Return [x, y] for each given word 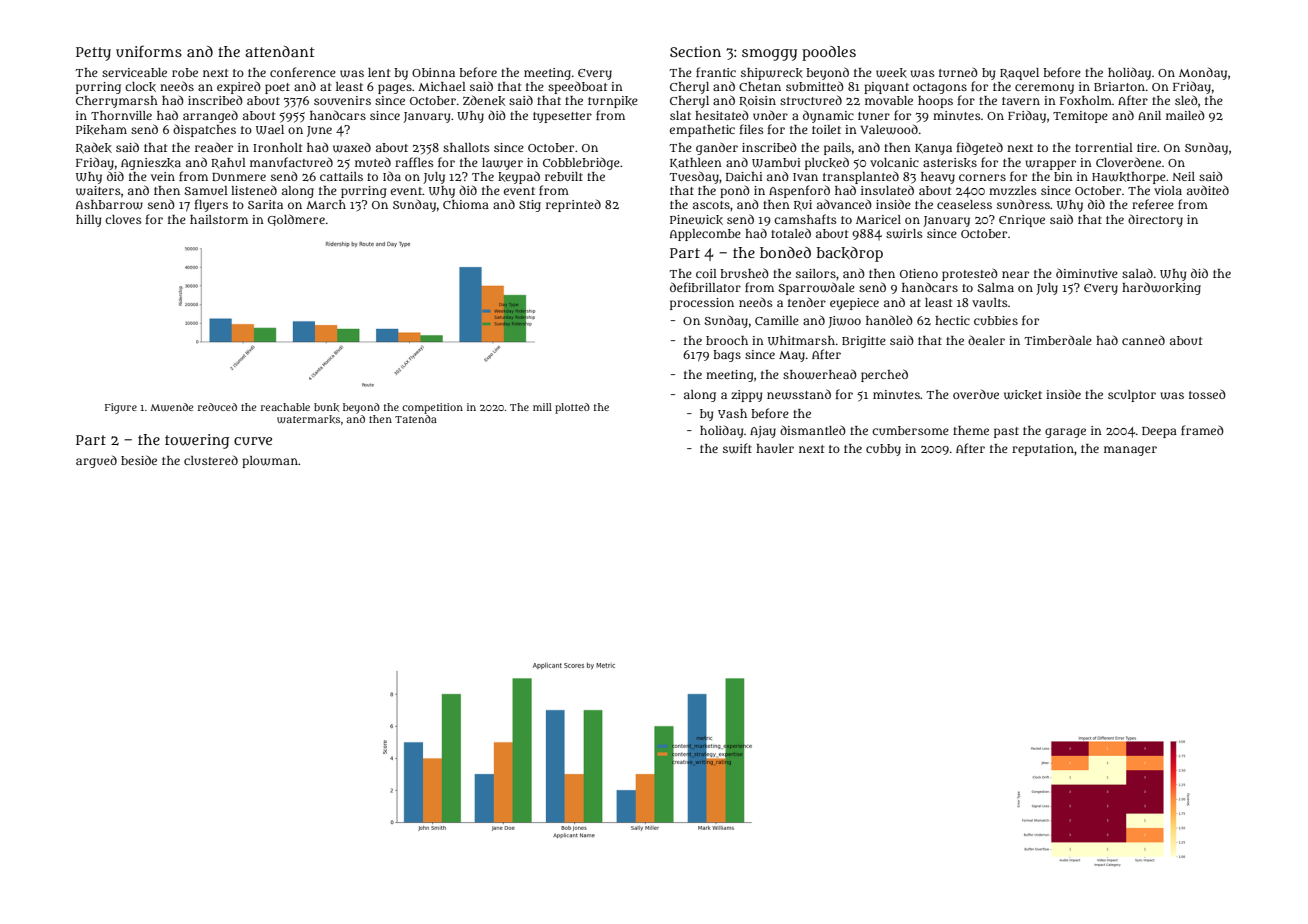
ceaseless [964, 204]
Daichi [744, 176]
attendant [280, 51]
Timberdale [1058, 340]
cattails [341, 176]
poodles [829, 53]
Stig [530, 206]
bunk [326, 407]
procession [702, 304]
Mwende [171, 407]
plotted [572, 408]
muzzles [1013, 190]
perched [884, 375]
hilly [88, 221]
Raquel [1019, 74]
